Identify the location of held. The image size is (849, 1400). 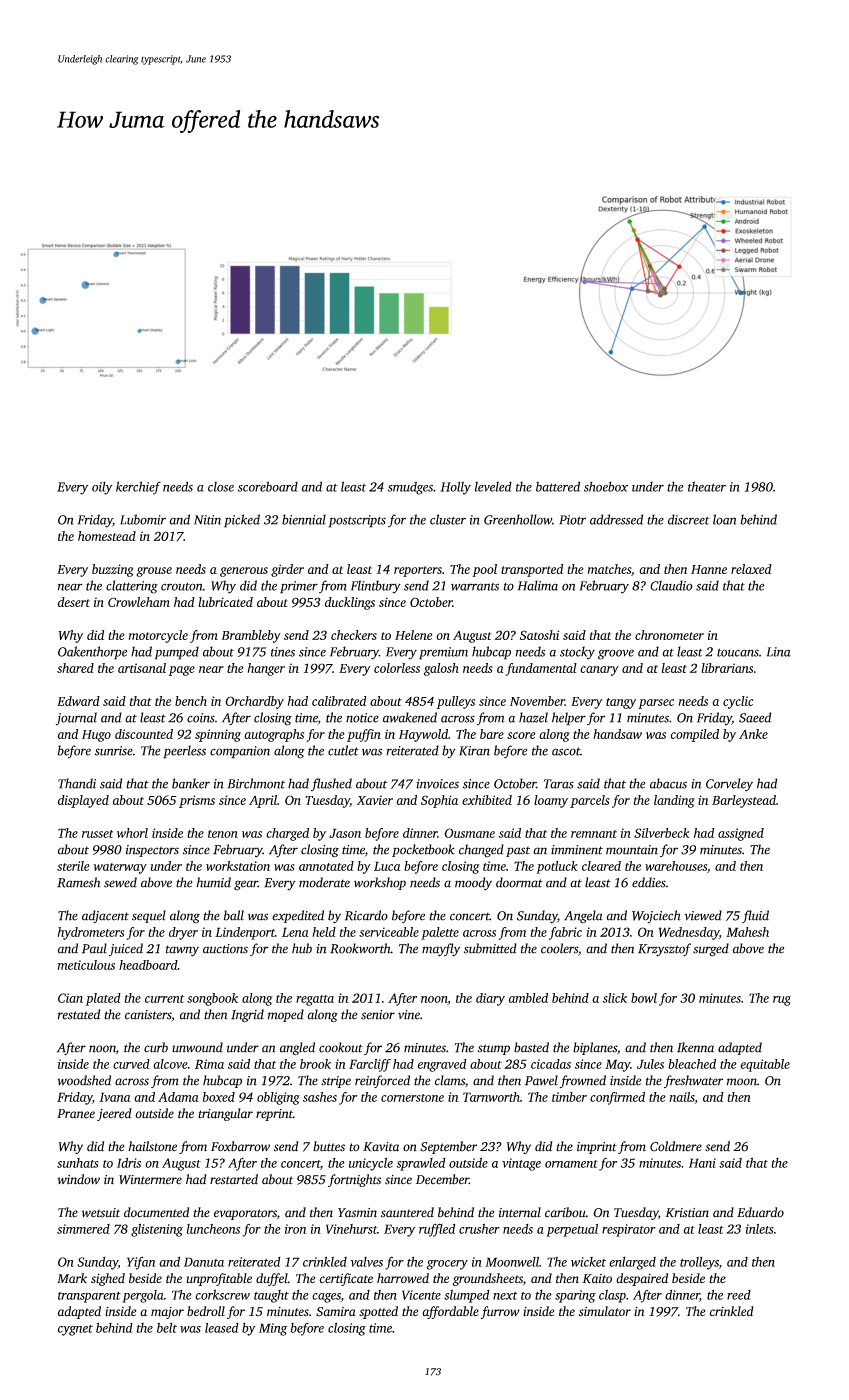
(324, 932).
